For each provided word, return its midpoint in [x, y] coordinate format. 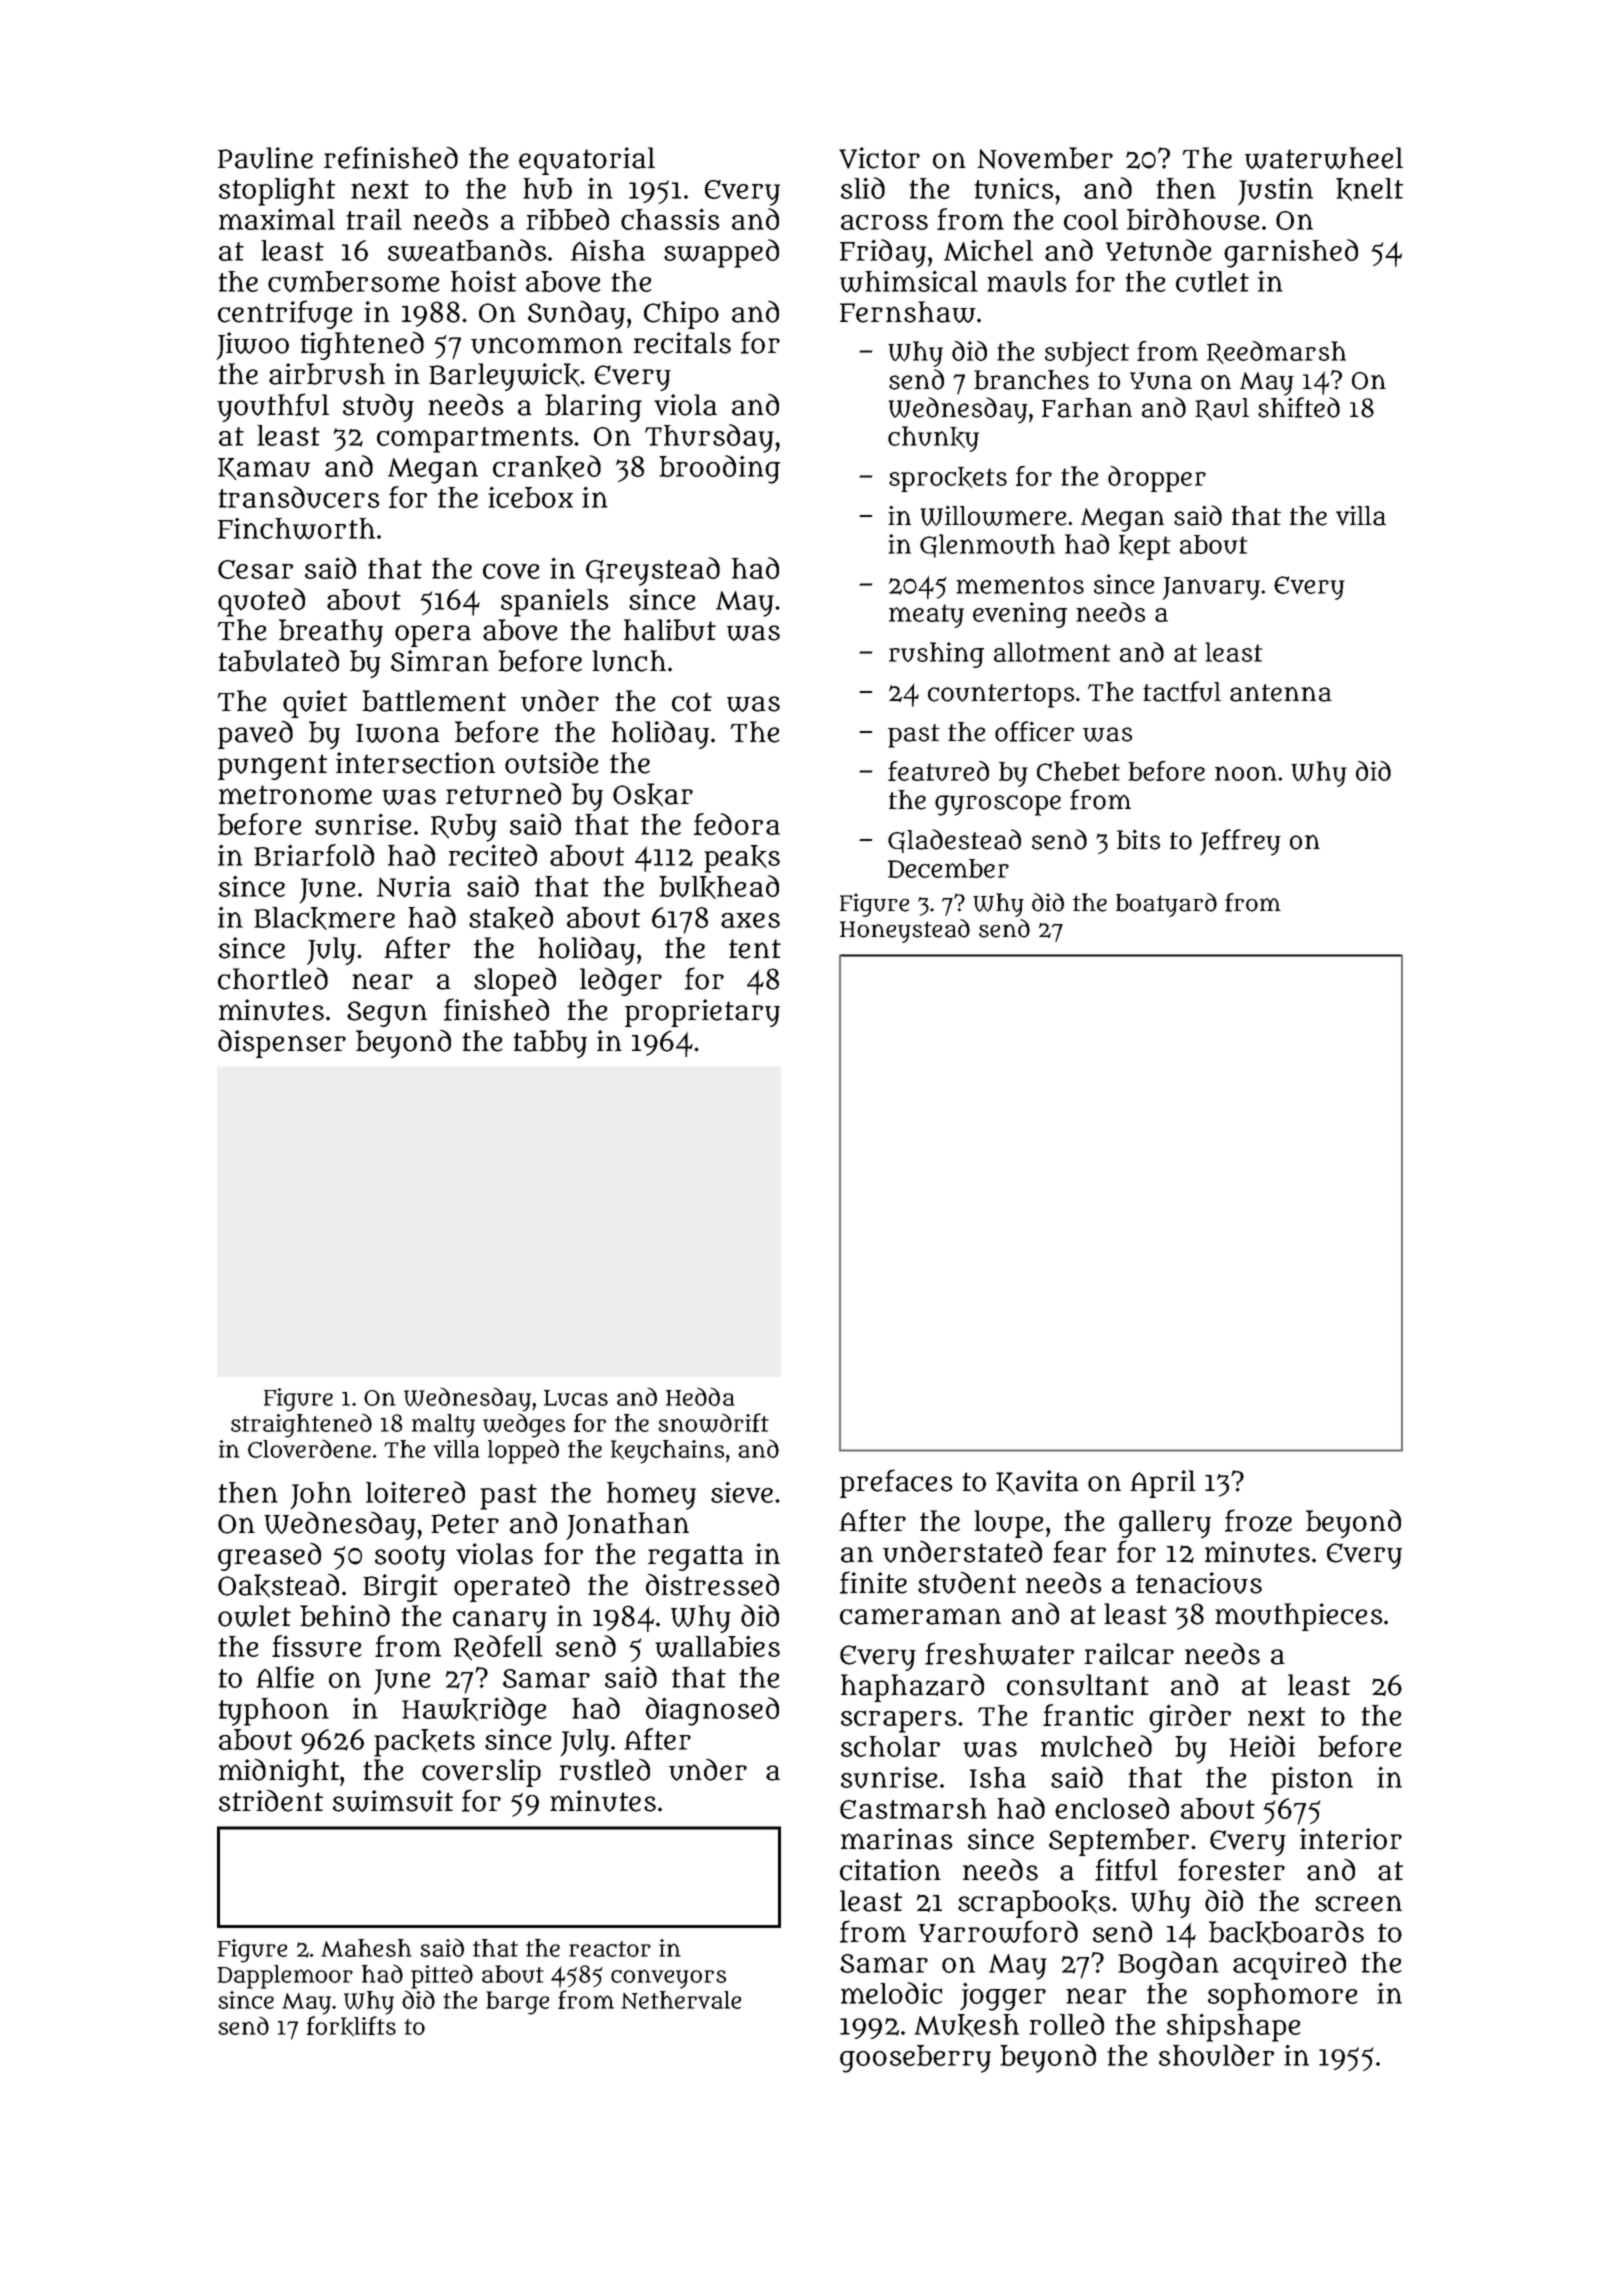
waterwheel [1324, 158]
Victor [879, 158]
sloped [515, 982]
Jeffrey [1240, 842]
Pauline [265, 158]
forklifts [351, 2026]
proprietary [702, 1013]
